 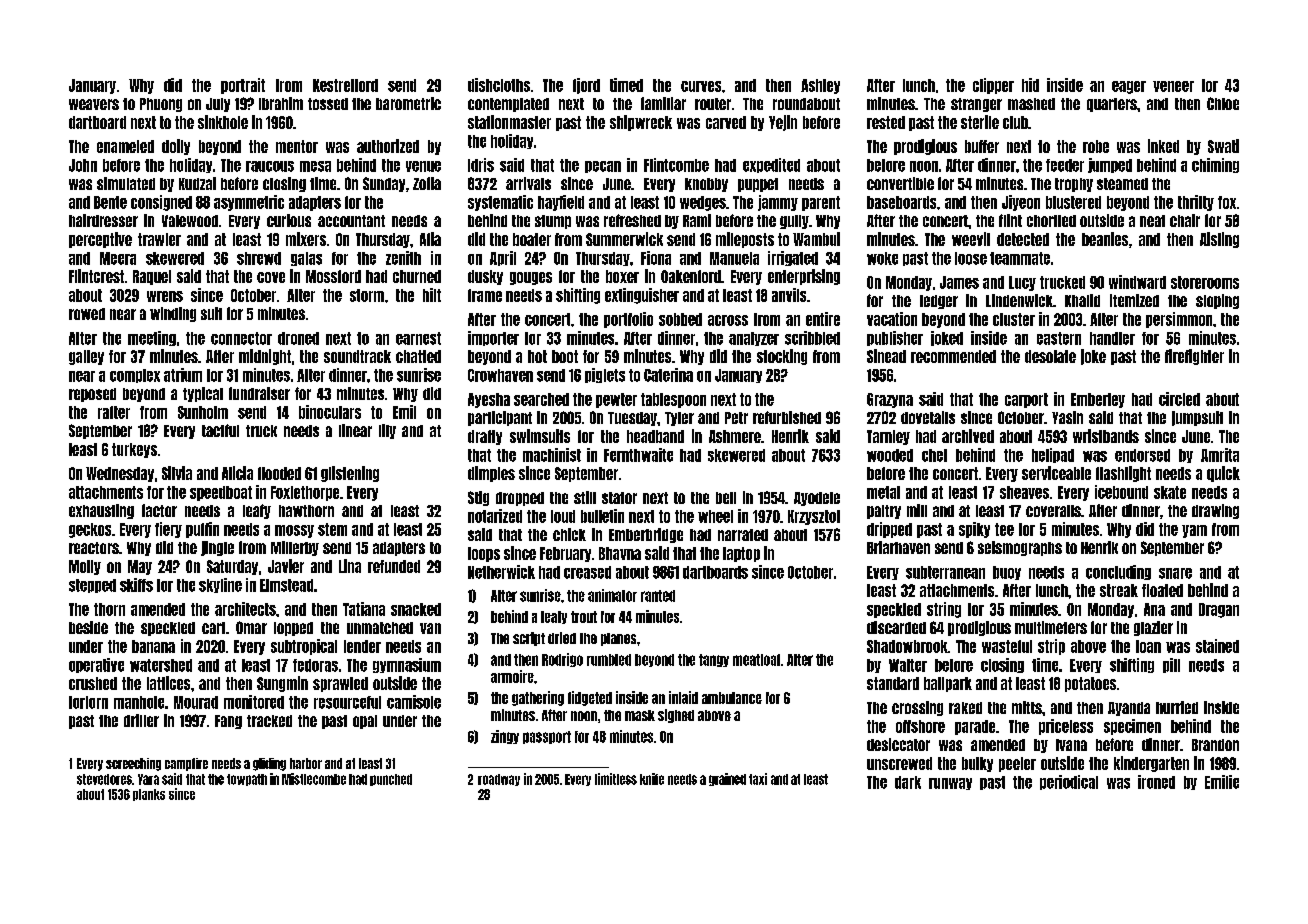 I want to click on April, so click(x=503, y=258).
